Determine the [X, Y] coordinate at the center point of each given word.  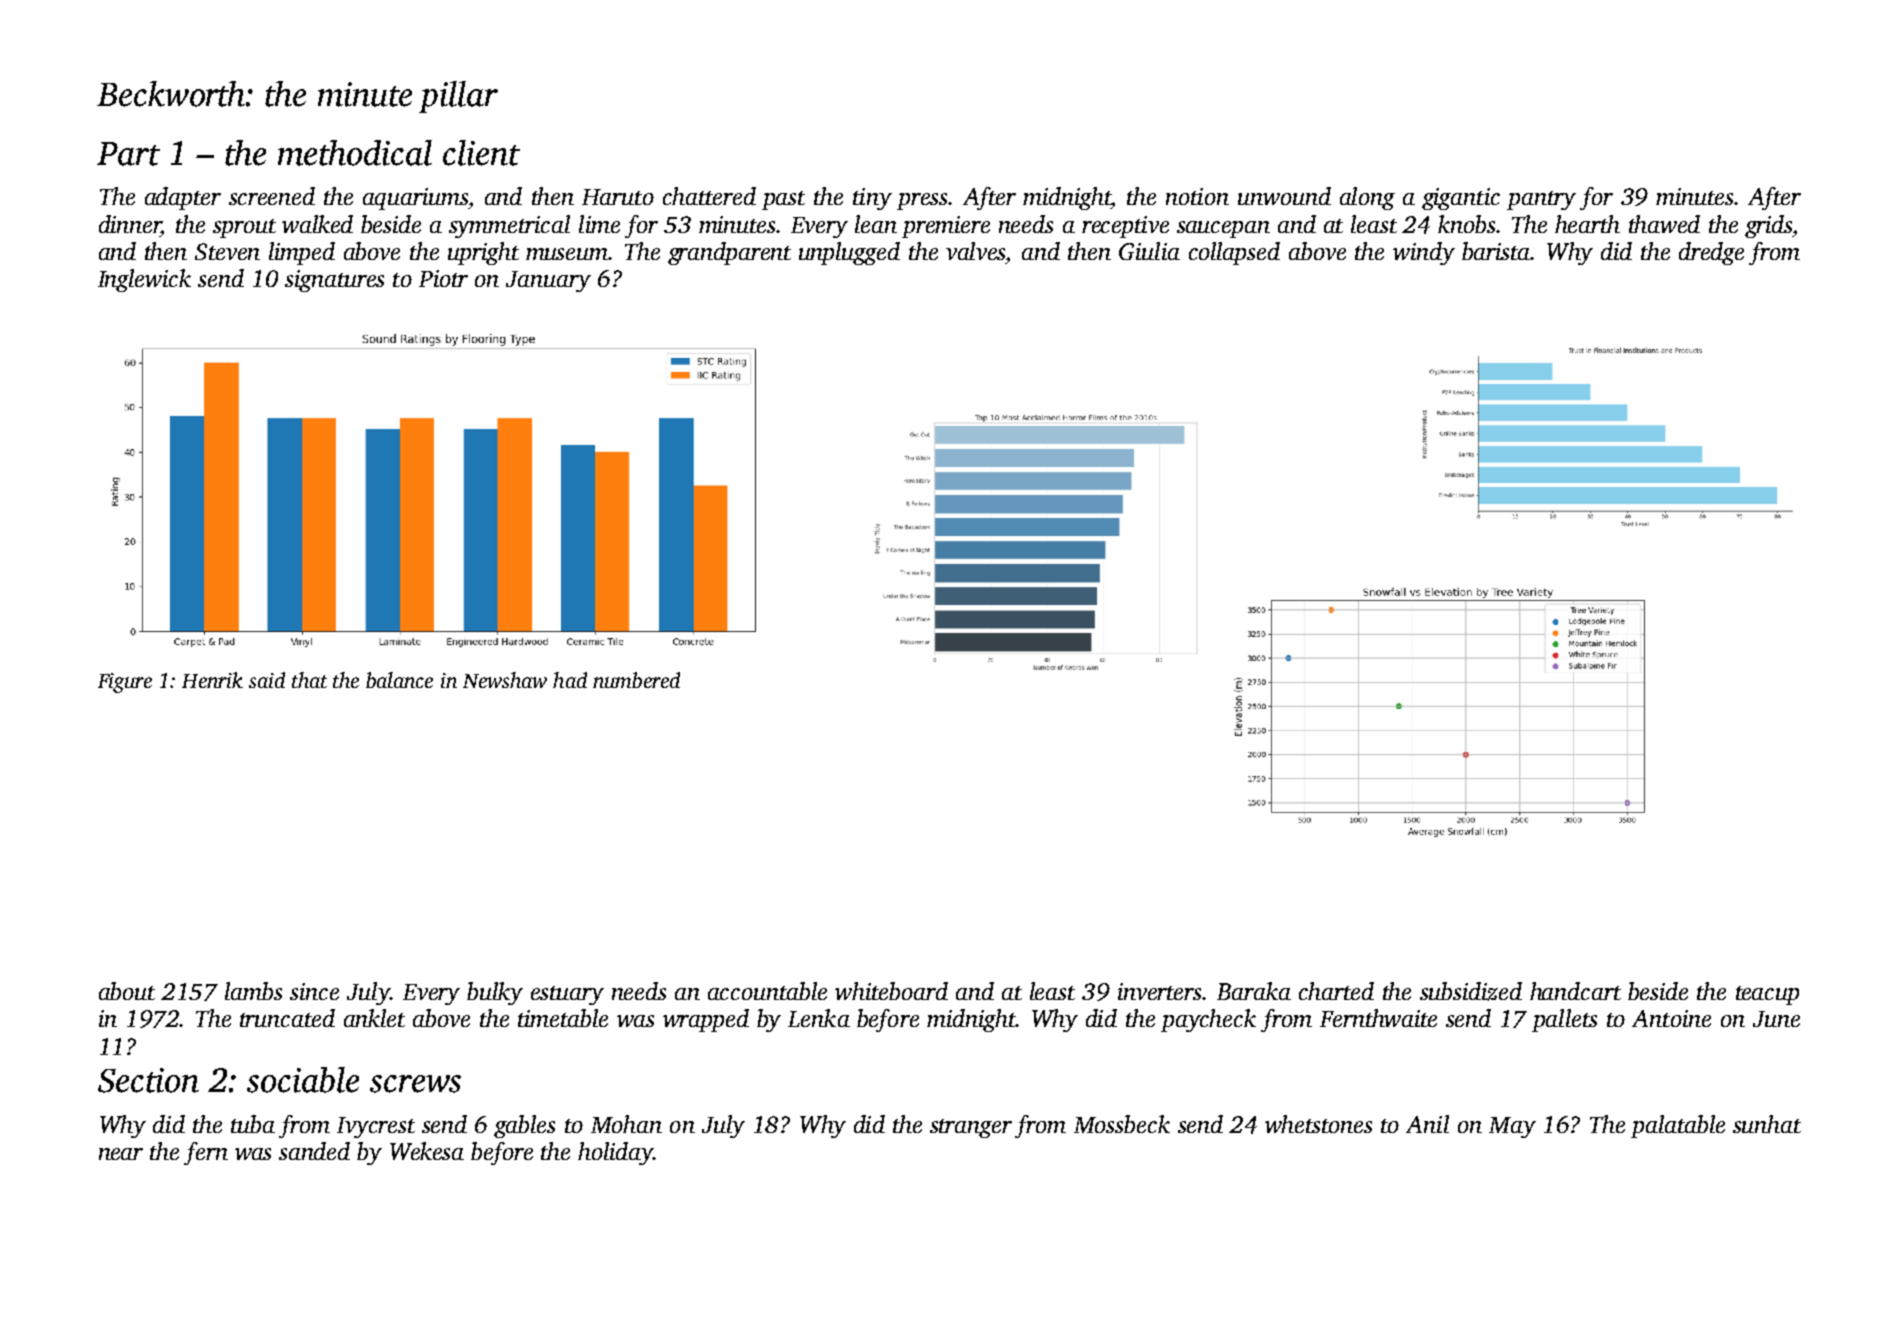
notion [1197, 196]
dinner [130, 224]
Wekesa [427, 1151]
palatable [1678, 1126]
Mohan [626, 1124]
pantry [1541, 200]
